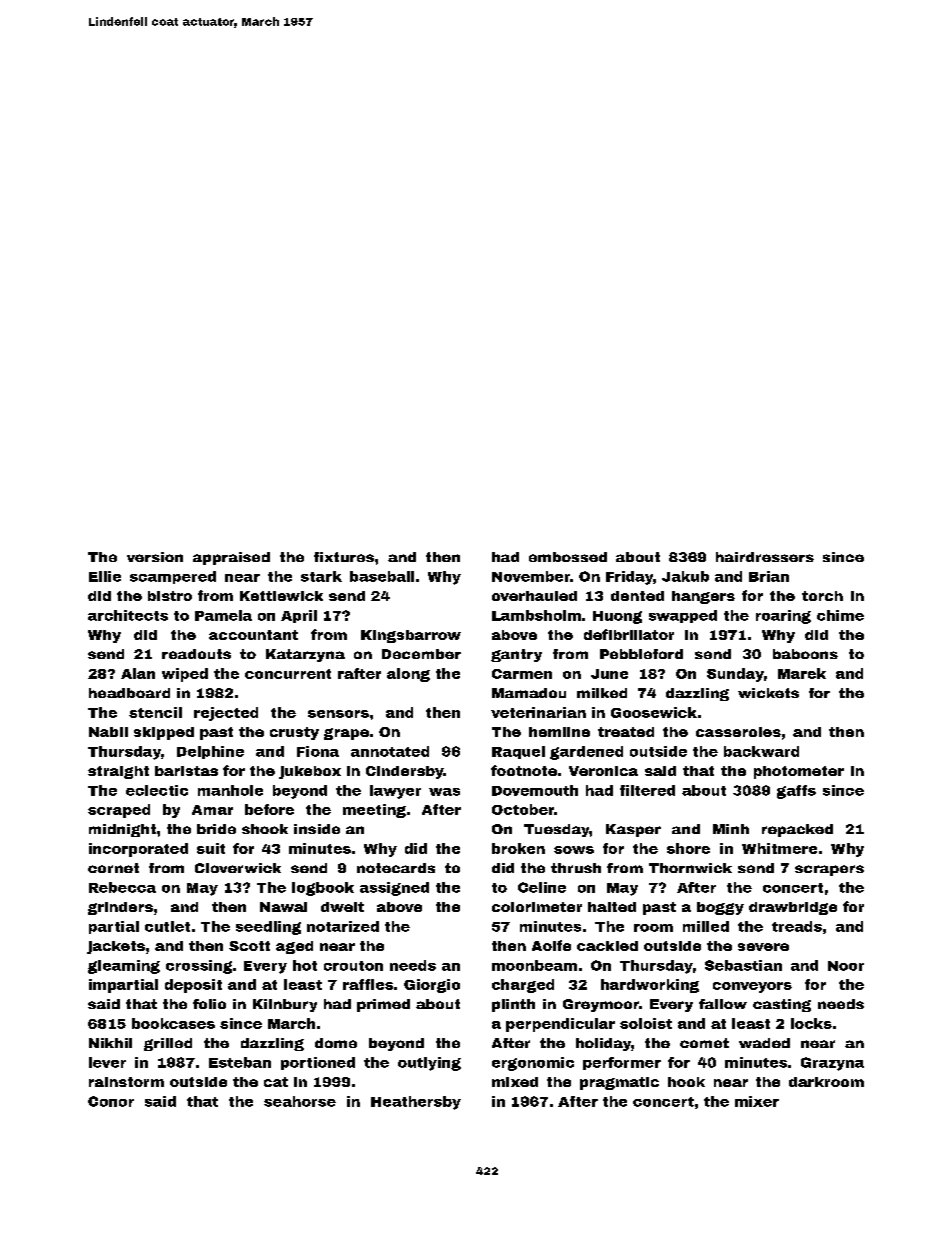 The height and width of the image is (1233, 952). I want to click on hairdressers, so click(765, 557).
